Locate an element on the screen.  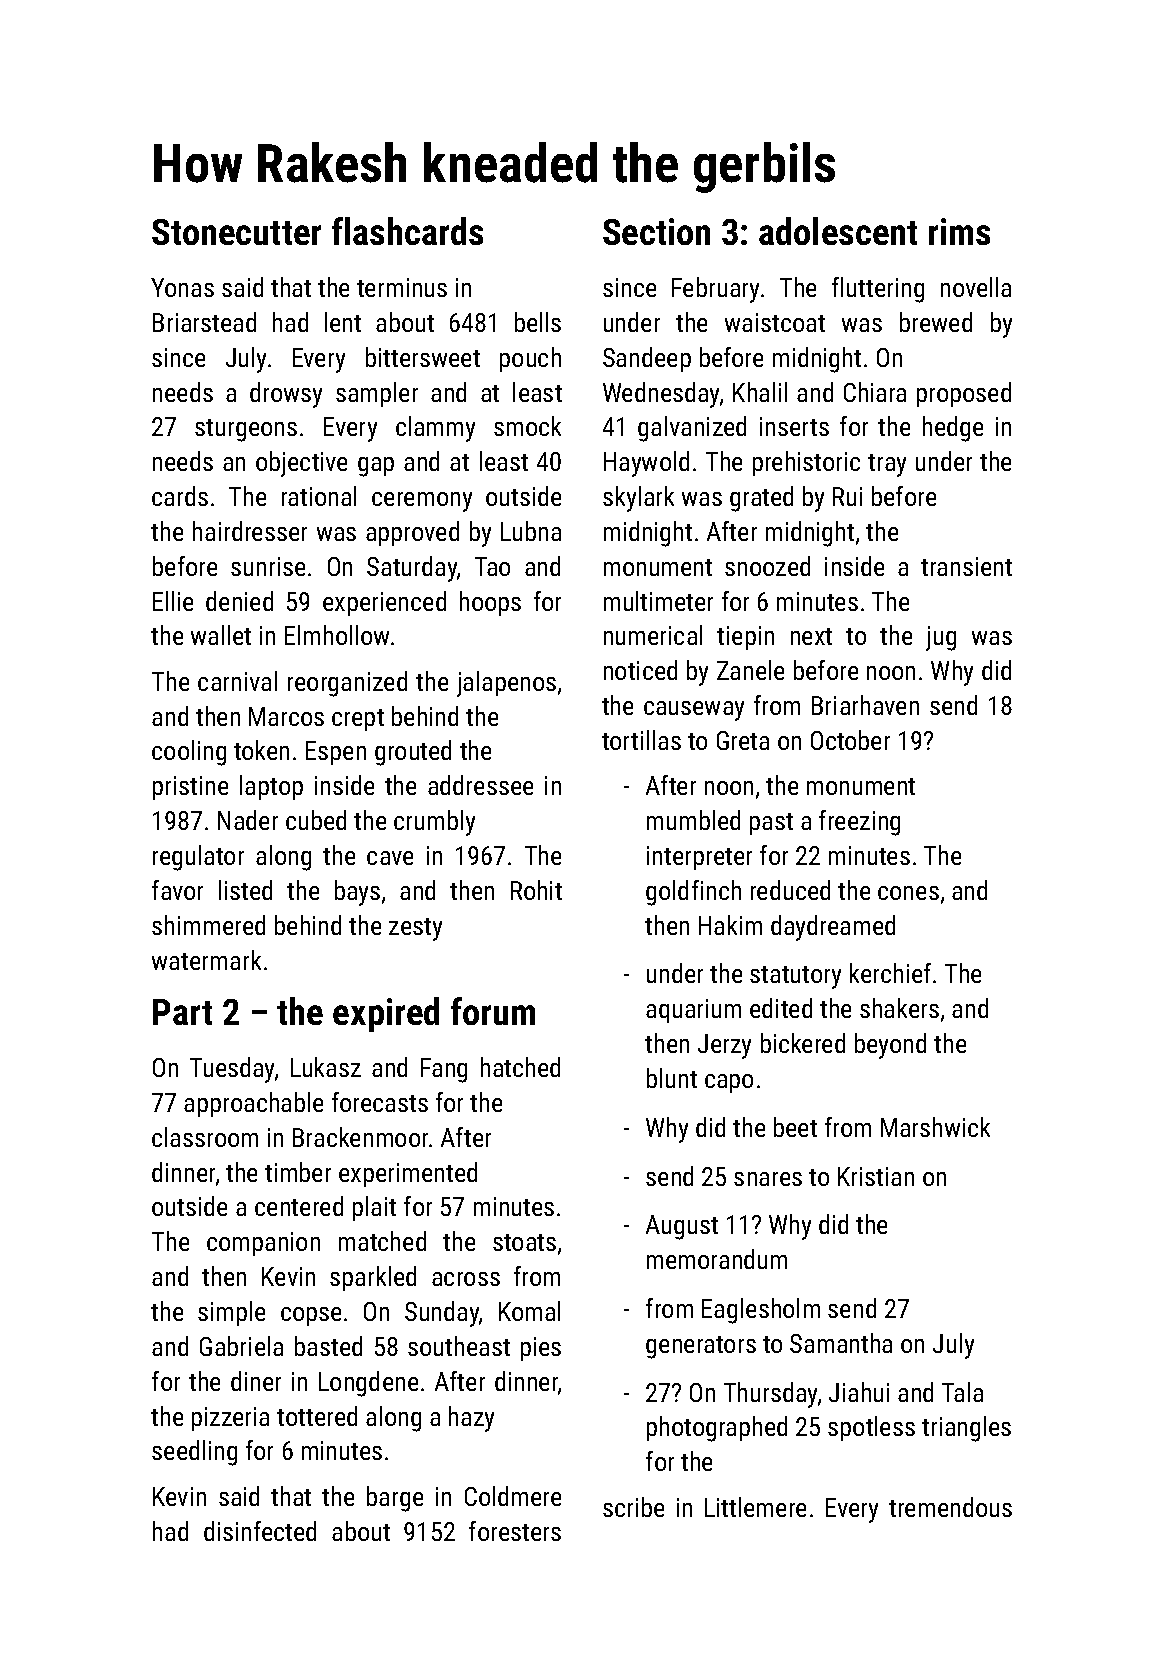
Briarstead is located at coordinates (204, 322).
